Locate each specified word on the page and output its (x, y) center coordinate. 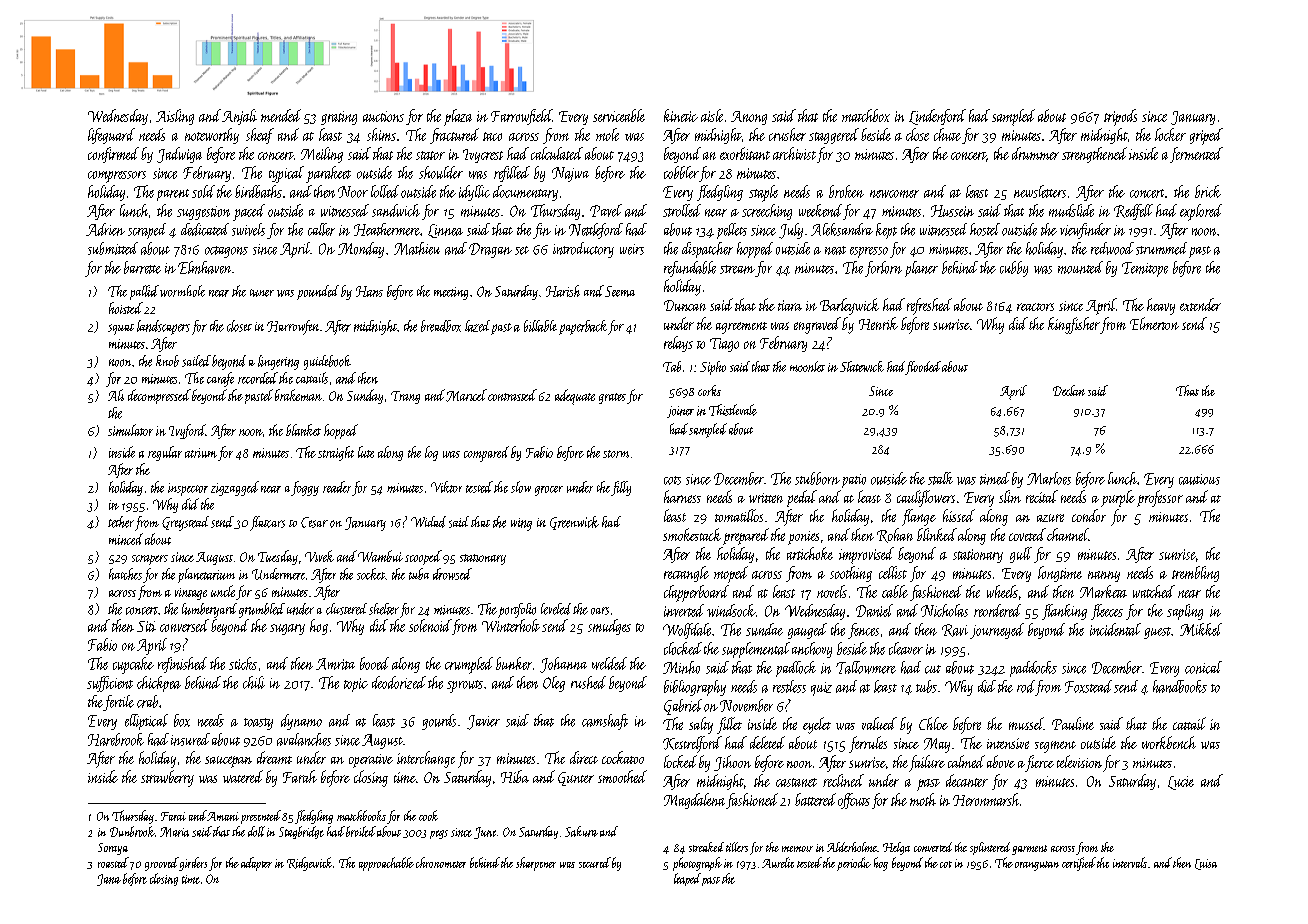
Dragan (490, 250)
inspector (188, 489)
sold (203, 191)
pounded (318, 292)
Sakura (581, 831)
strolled (682, 210)
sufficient (110, 684)
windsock (731, 610)
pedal (802, 498)
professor (1160, 498)
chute (947, 134)
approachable (386, 864)
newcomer (894, 194)
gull (1021, 555)
